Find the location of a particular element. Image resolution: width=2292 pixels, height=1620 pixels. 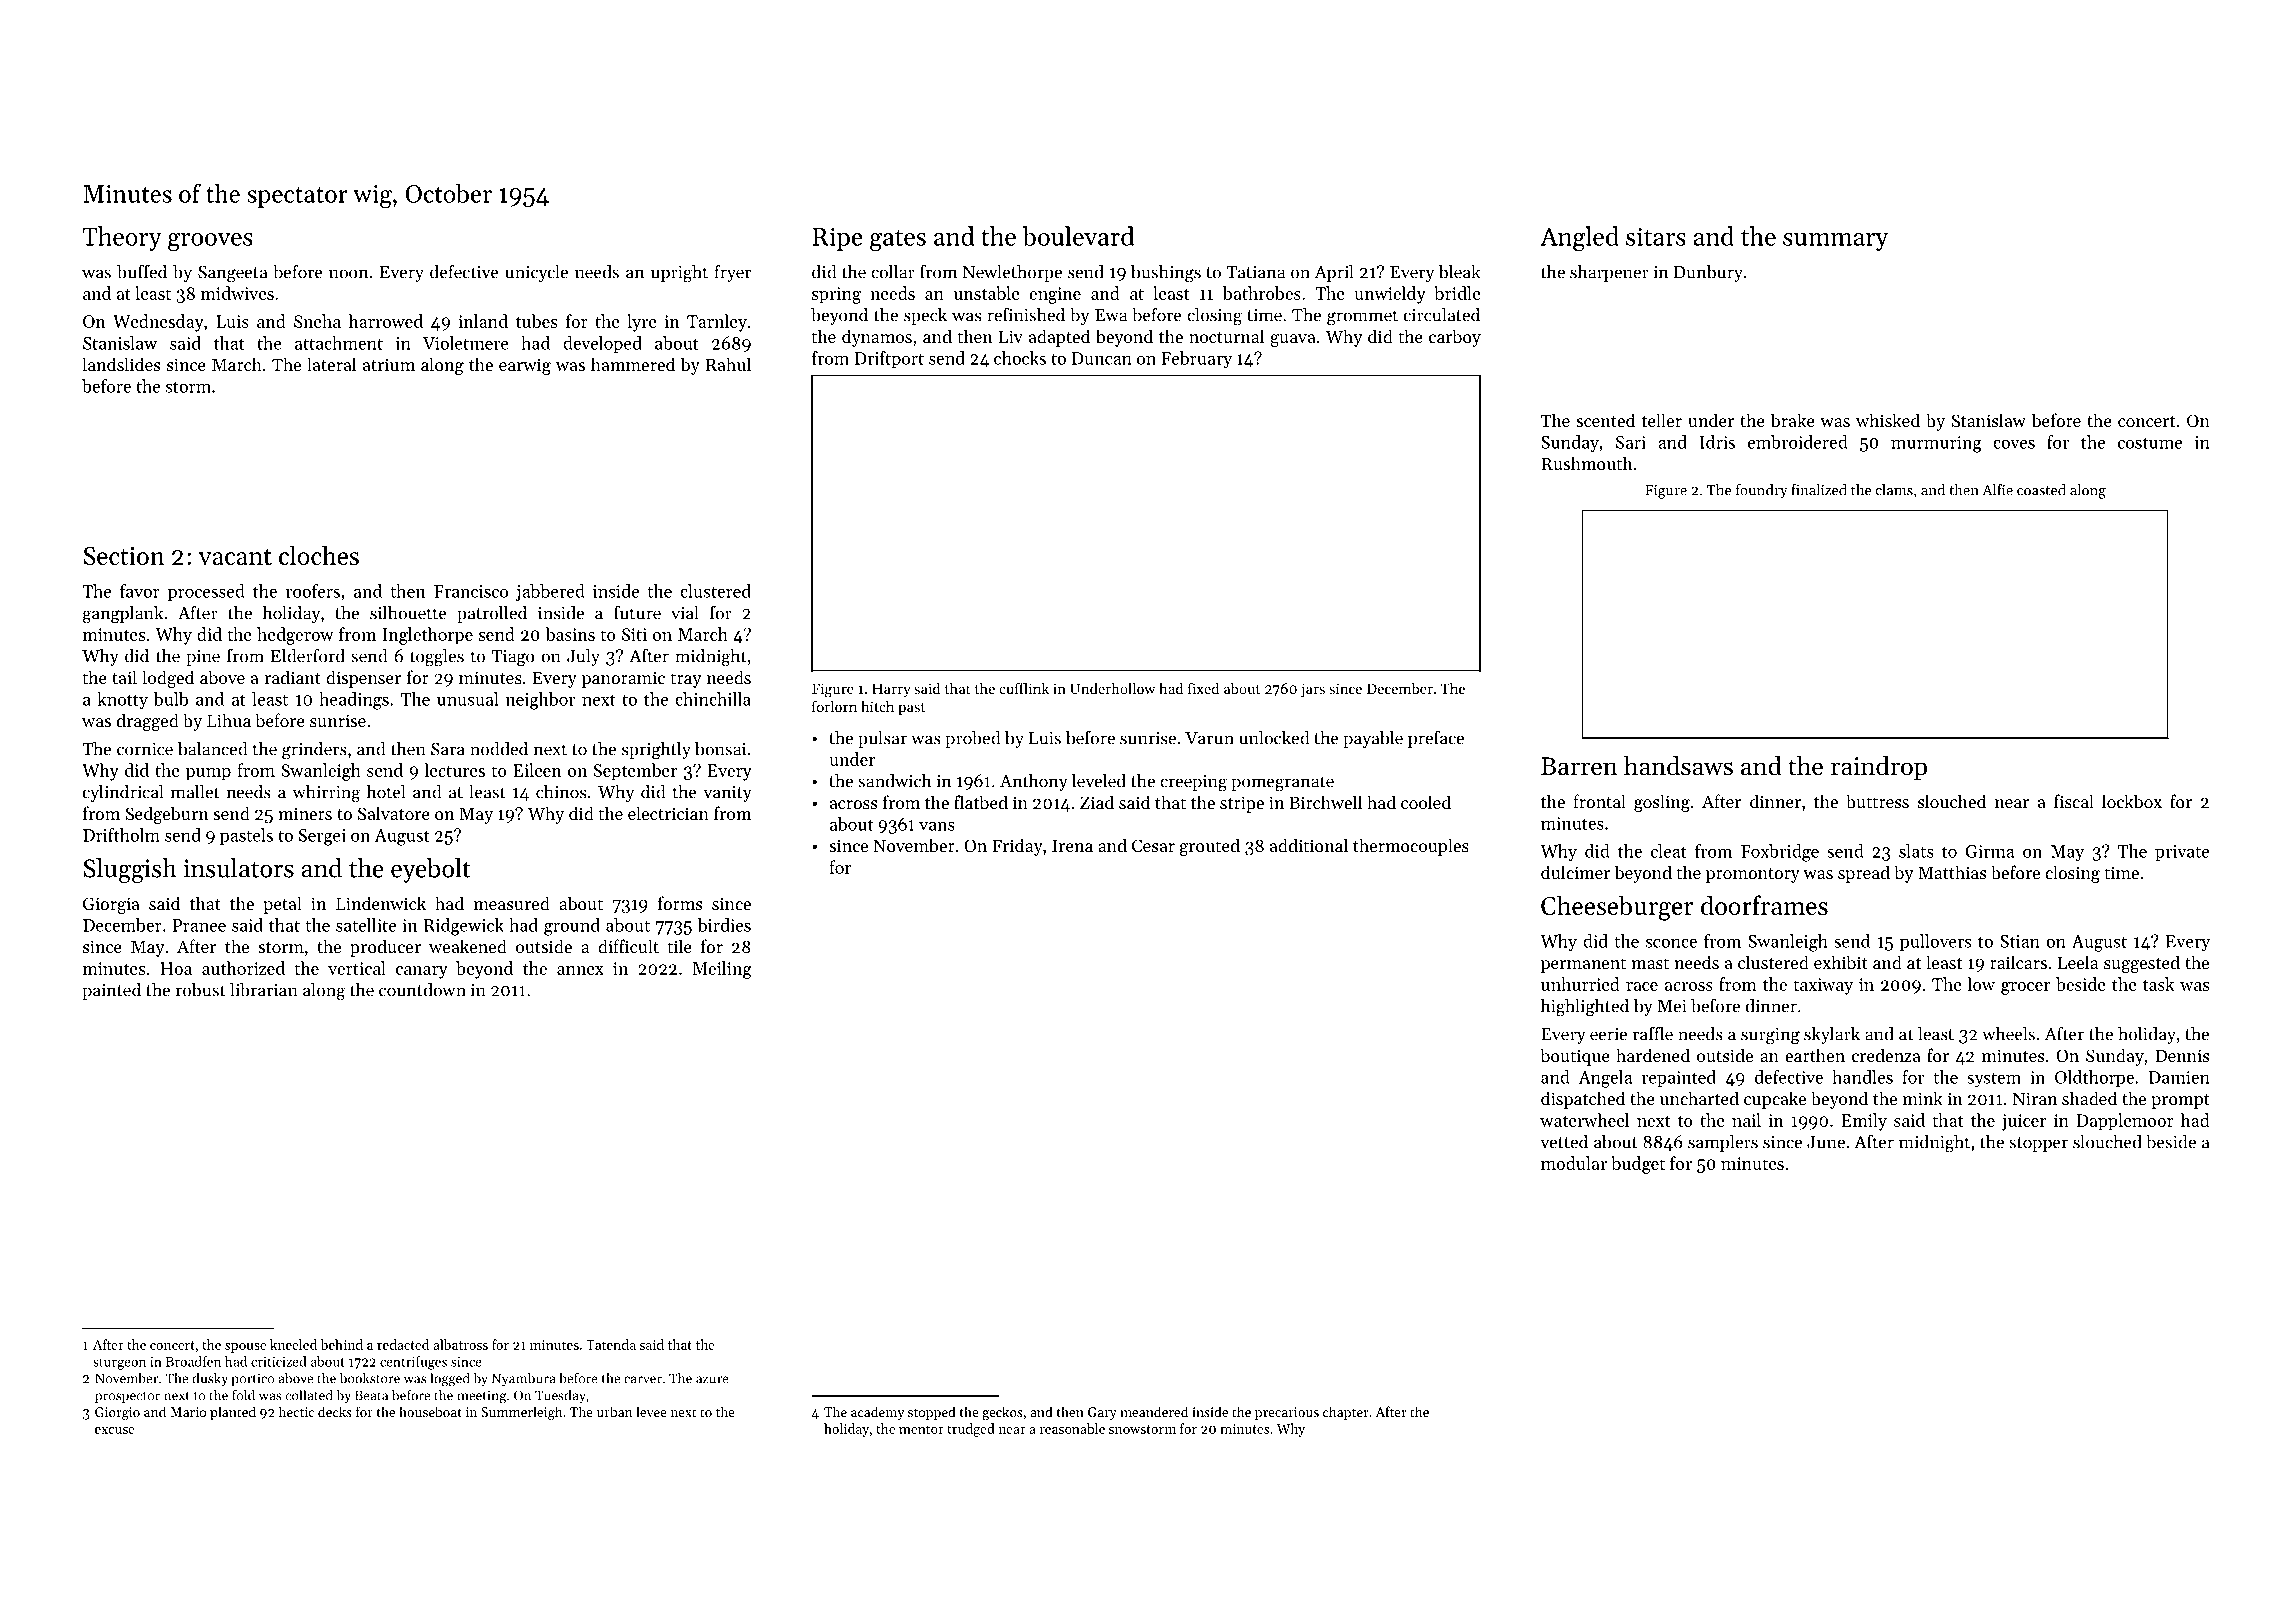

Tatenda is located at coordinates (611, 1344).
